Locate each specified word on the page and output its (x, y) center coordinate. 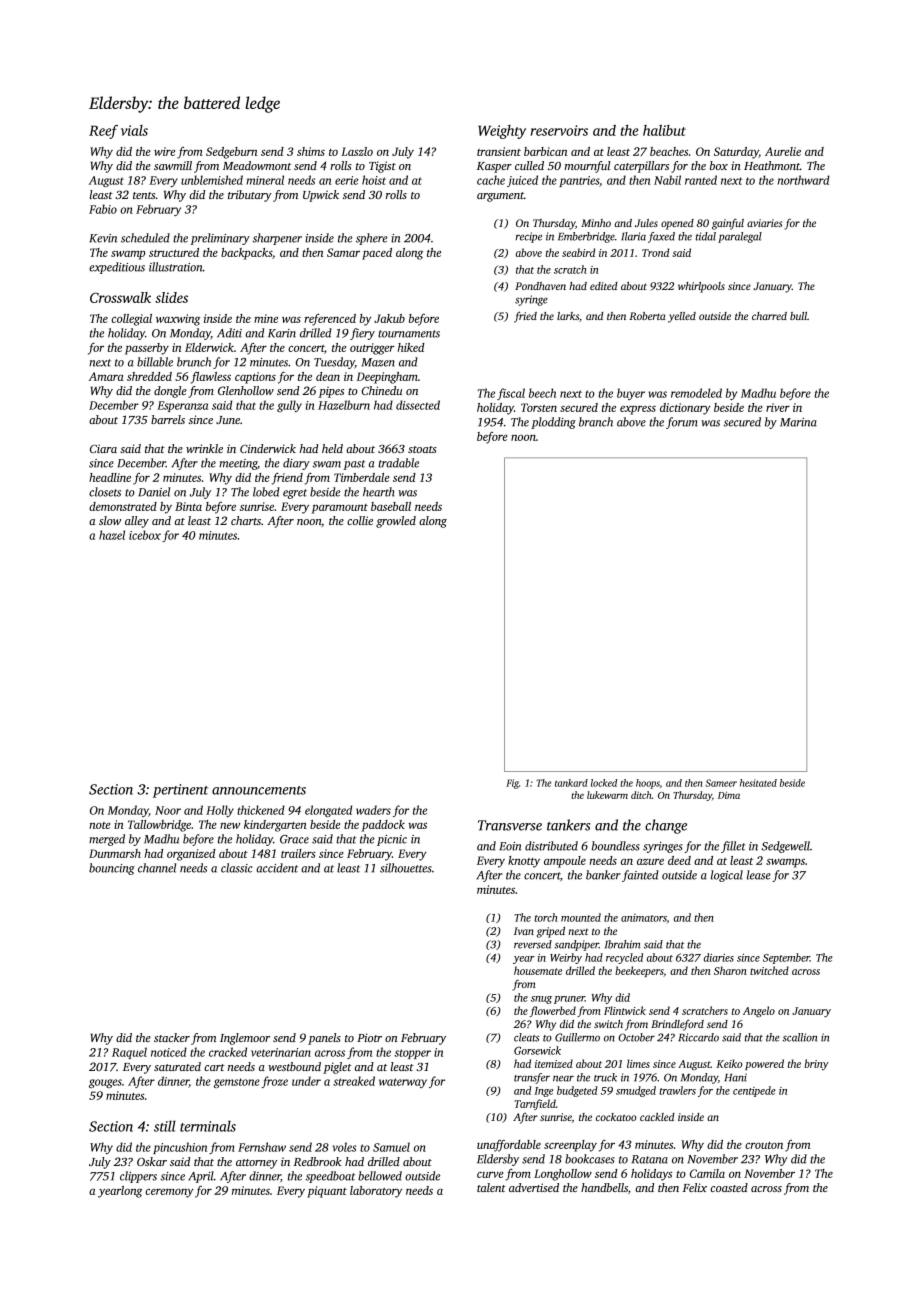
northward (804, 180)
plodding (553, 423)
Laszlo (357, 151)
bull (798, 316)
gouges (105, 1083)
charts (246, 520)
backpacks (246, 254)
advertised (534, 1187)
